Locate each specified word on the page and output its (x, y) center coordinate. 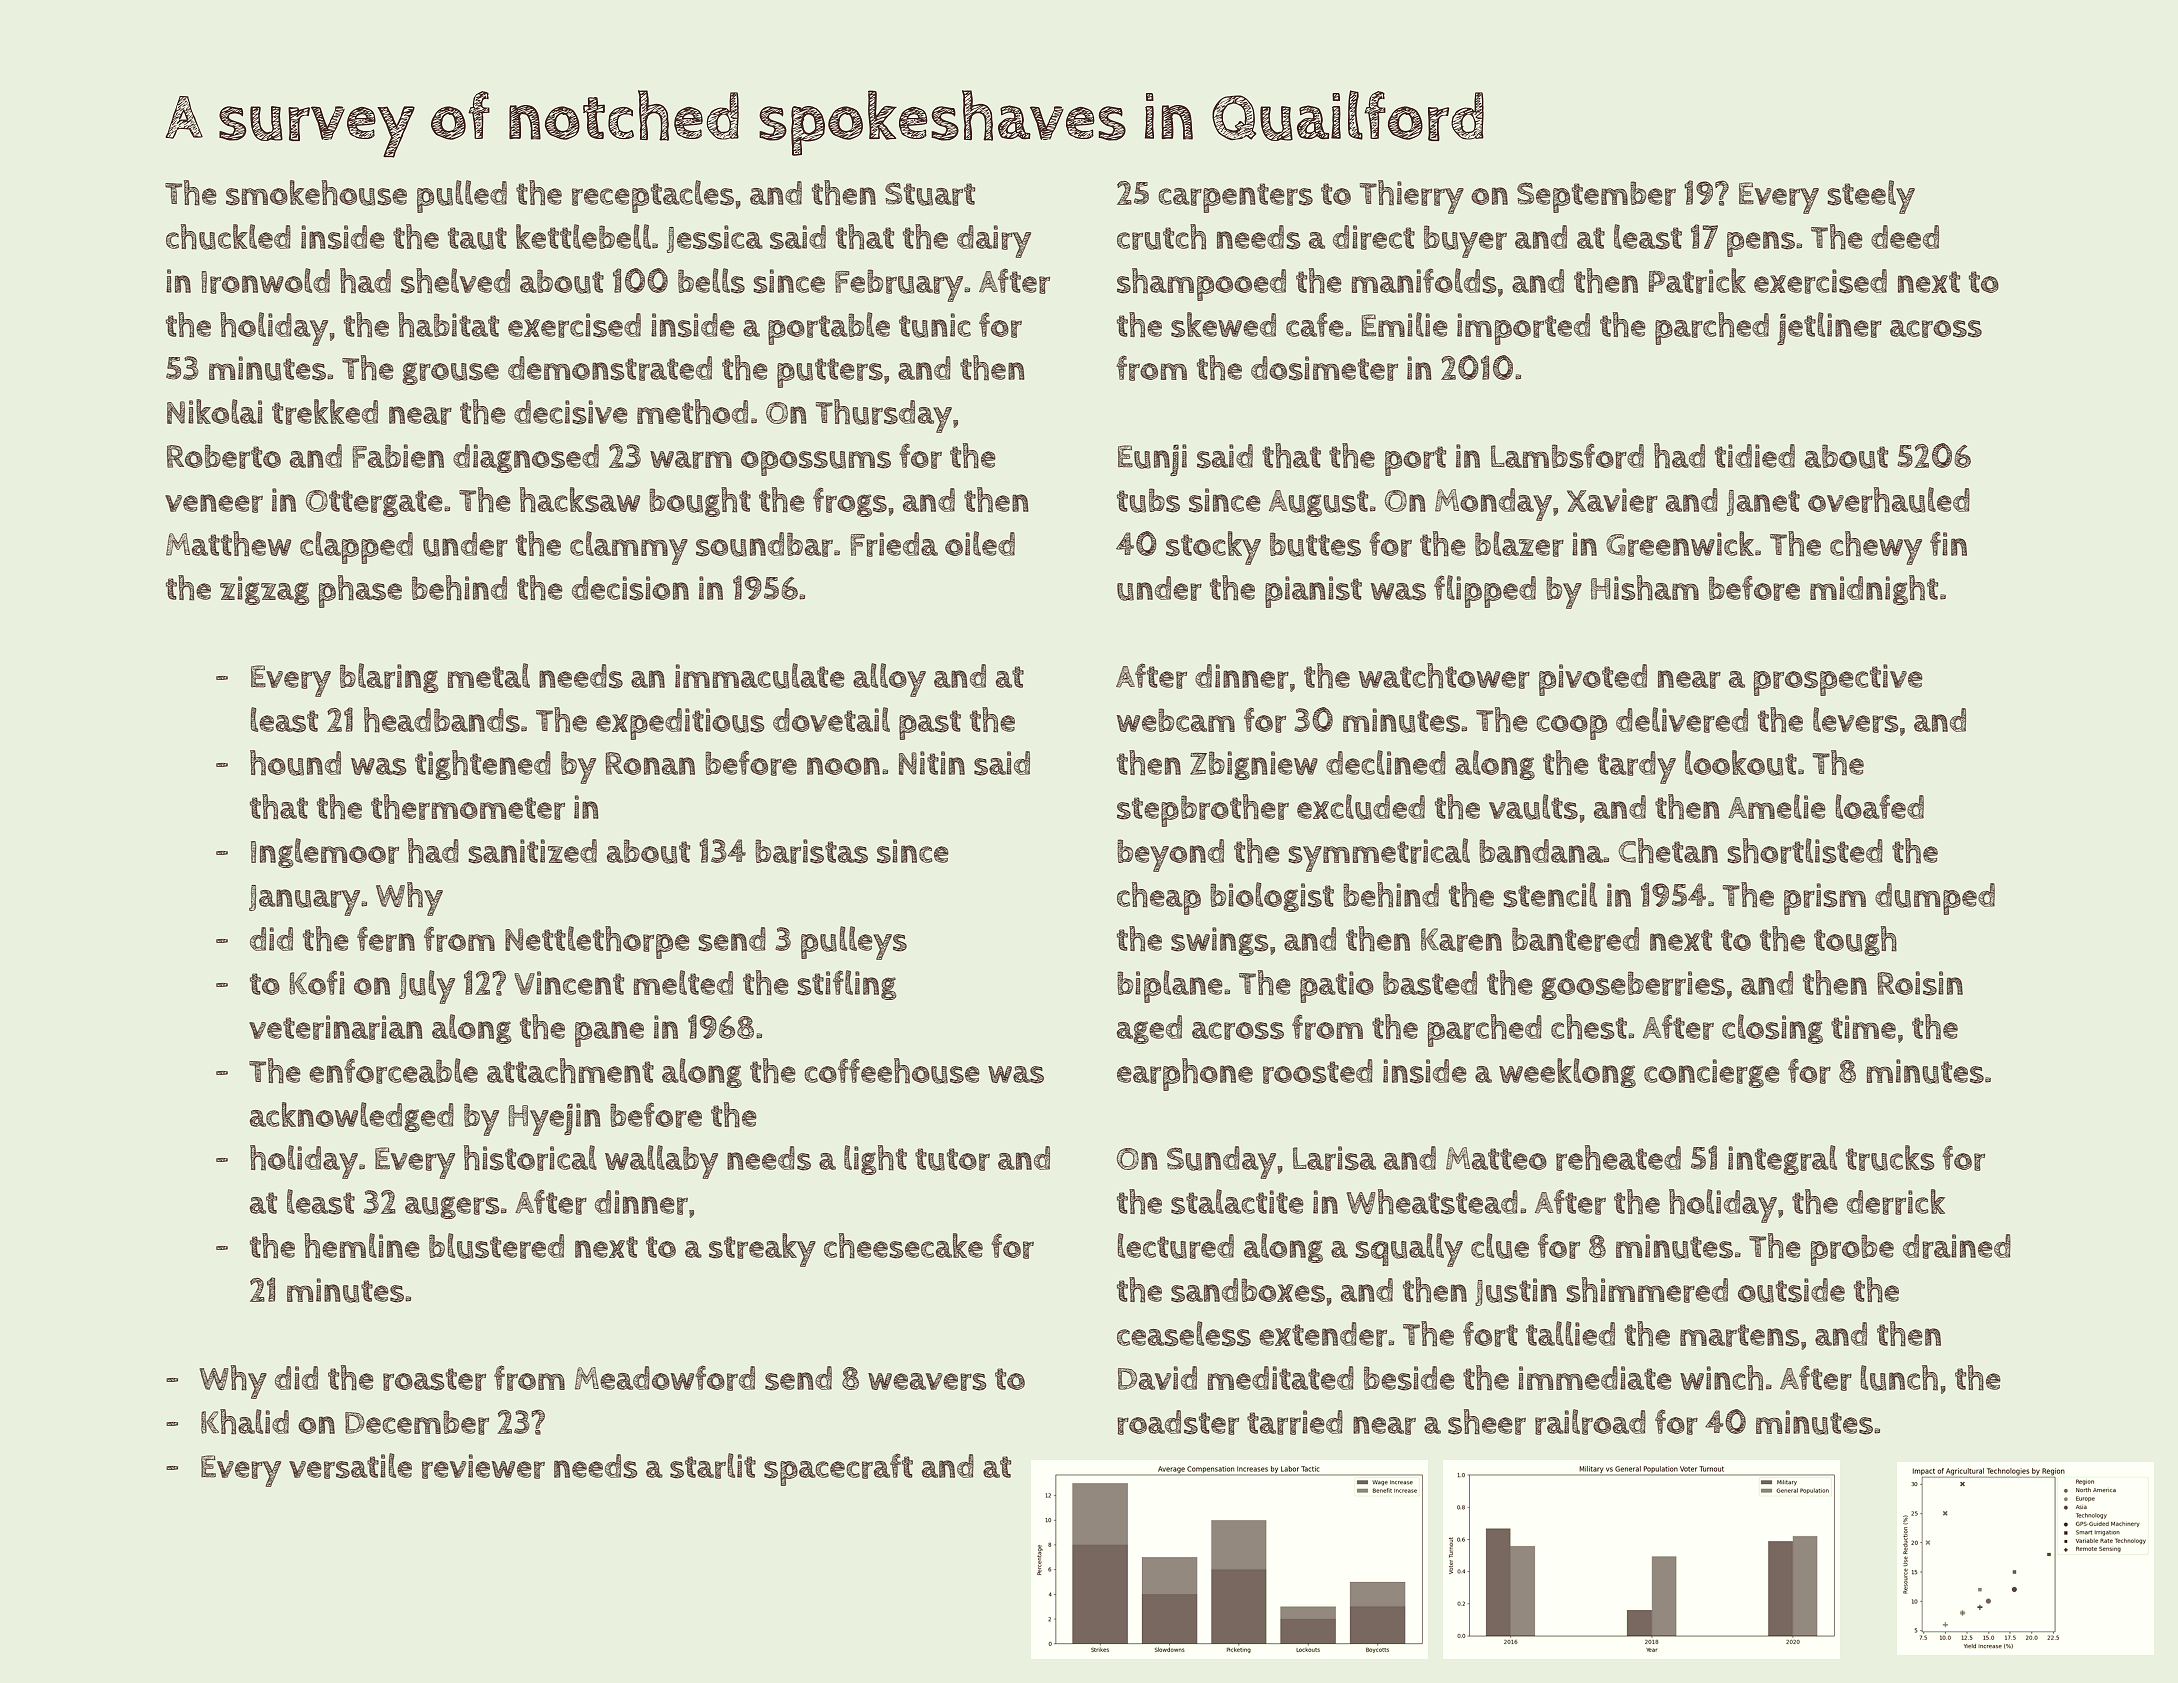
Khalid (245, 1422)
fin (1948, 543)
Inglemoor (325, 853)
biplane (1170, 986)
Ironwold (265, 281)
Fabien (398, 456)
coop (1571, 727)
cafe (1315, 324)
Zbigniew (1254, 765)
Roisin (1920, 983)
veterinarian (336, 1027)
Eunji (1152, 460)
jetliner (1829, 328)
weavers (927, 1382)
